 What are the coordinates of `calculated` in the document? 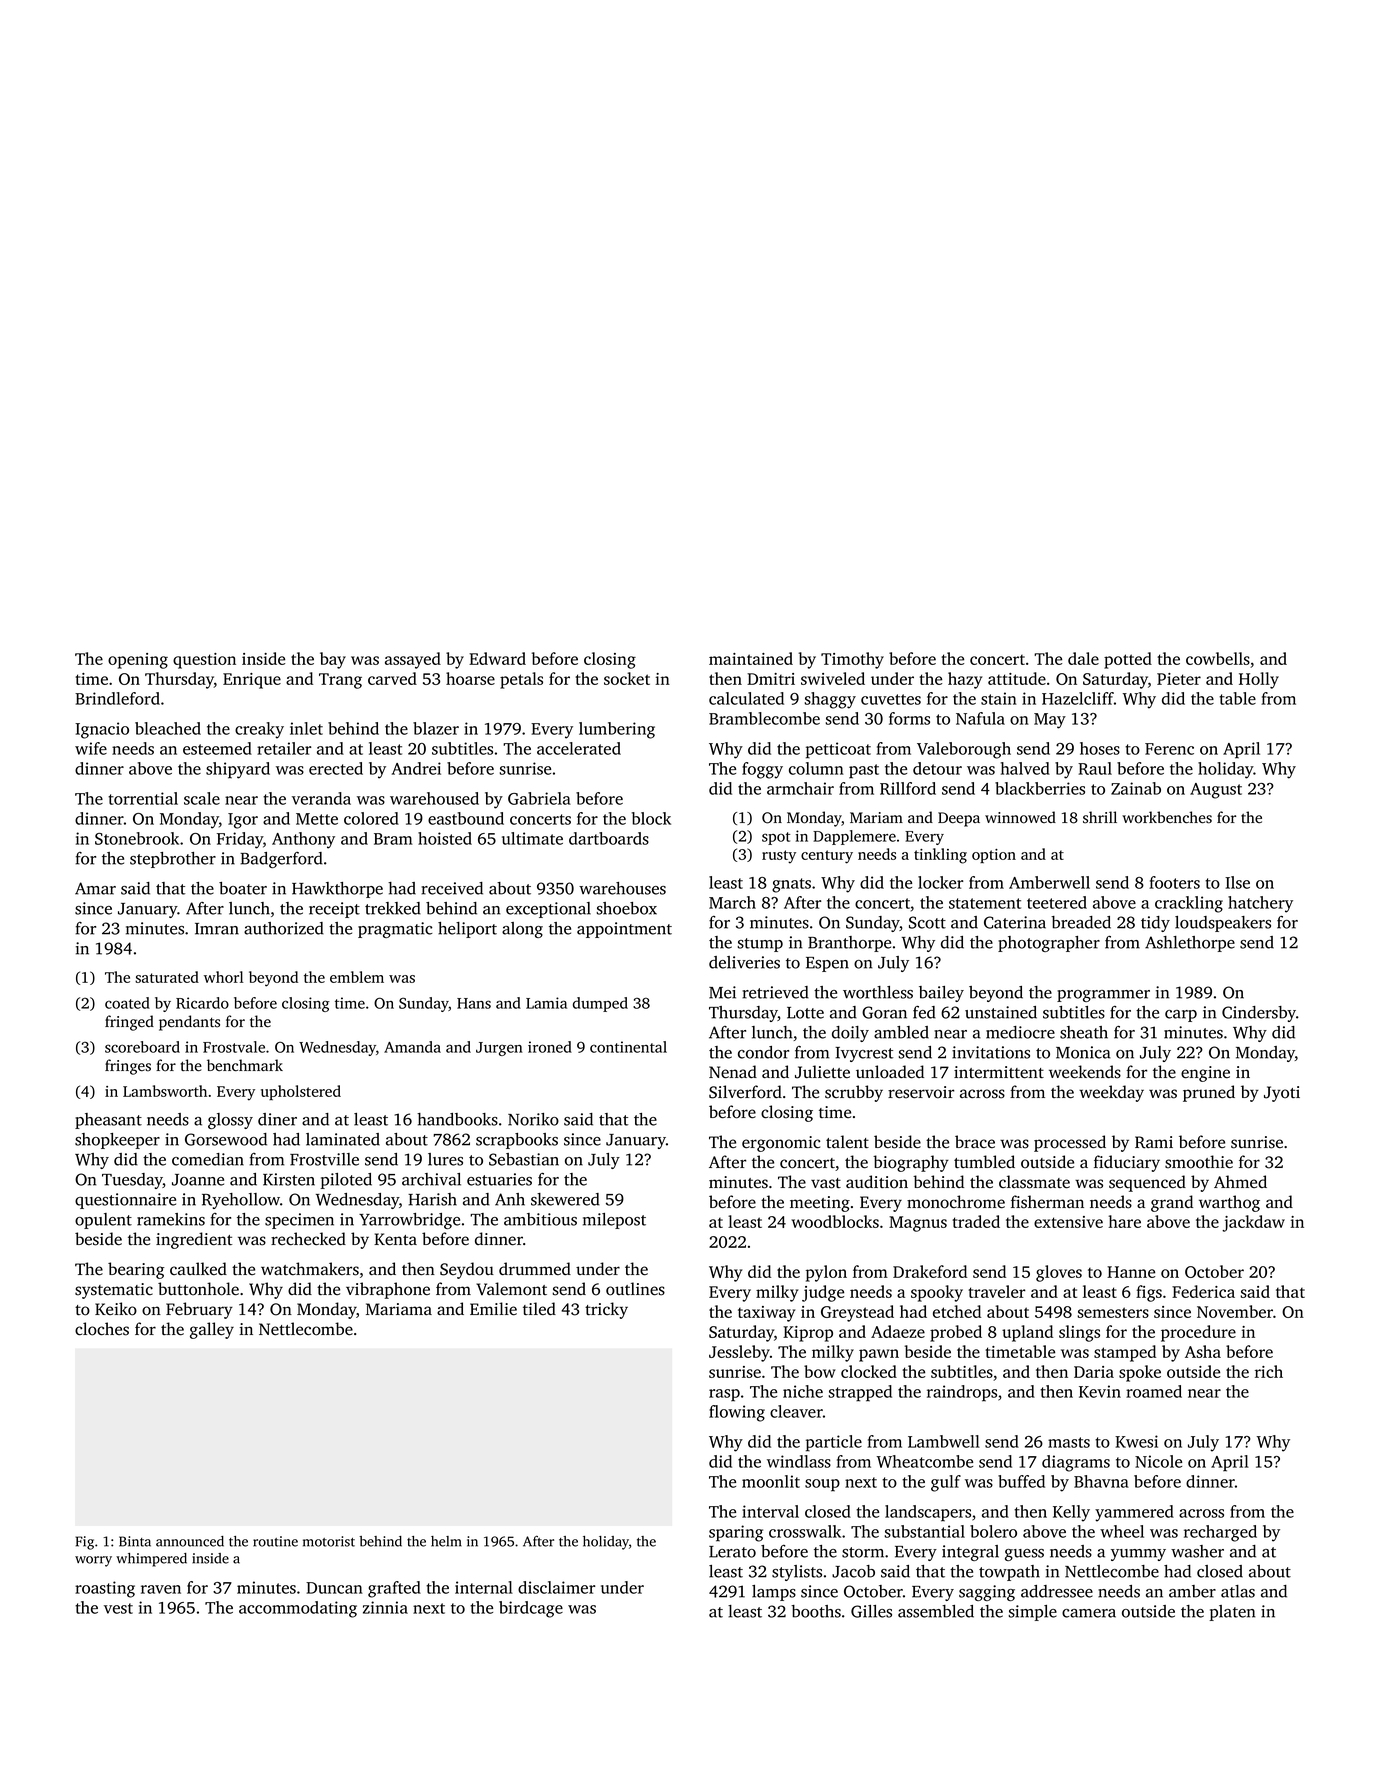 It's located at (746, 698).
